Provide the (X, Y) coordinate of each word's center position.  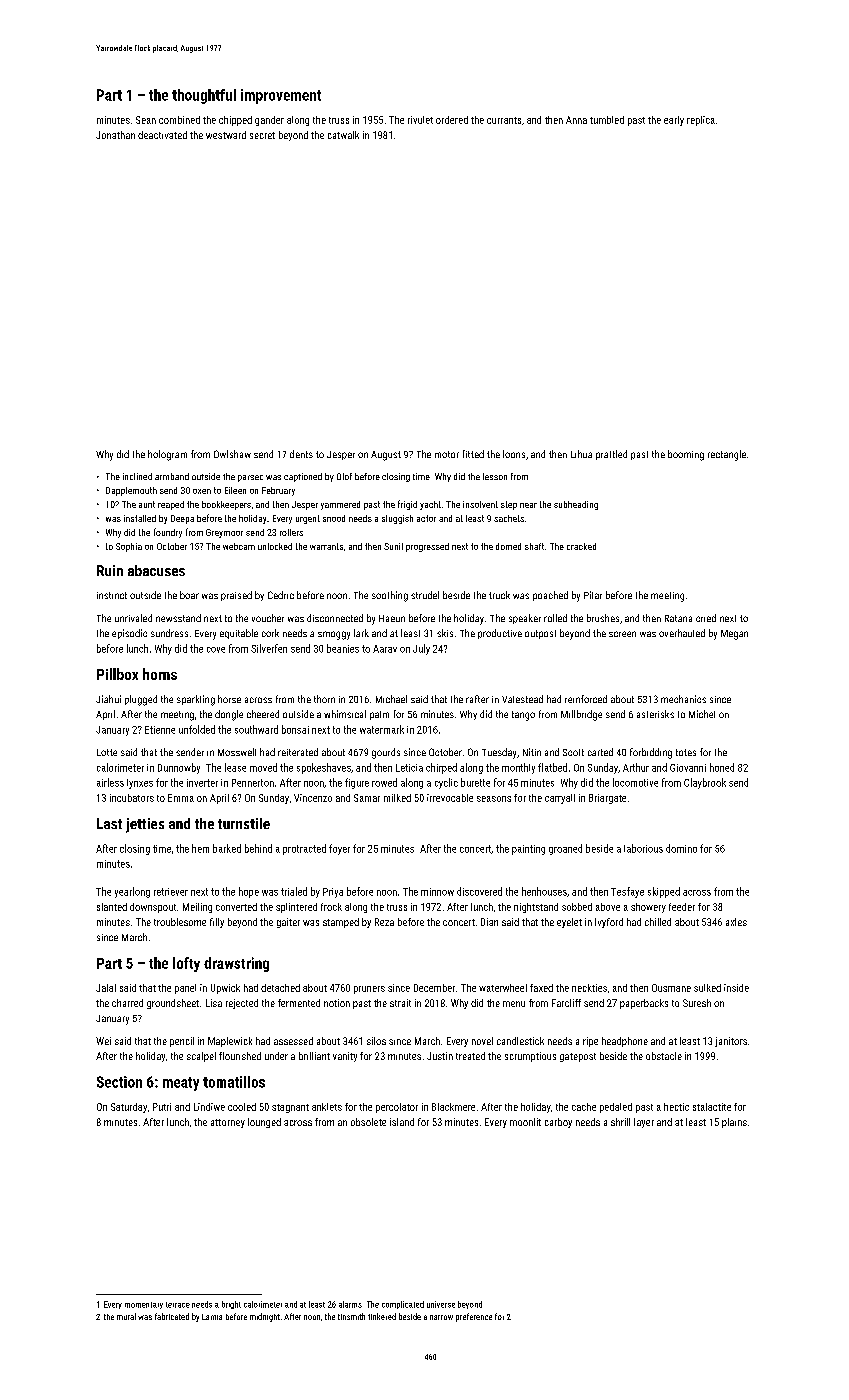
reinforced (586, 699)
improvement (281, 96)
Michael (391, 699)
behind (258, 848)
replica (701, 121)
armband (172, 476)
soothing (390, 596)
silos (376, 1041)
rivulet (420, 120)
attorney (228, 1123)
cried (706, 618)
